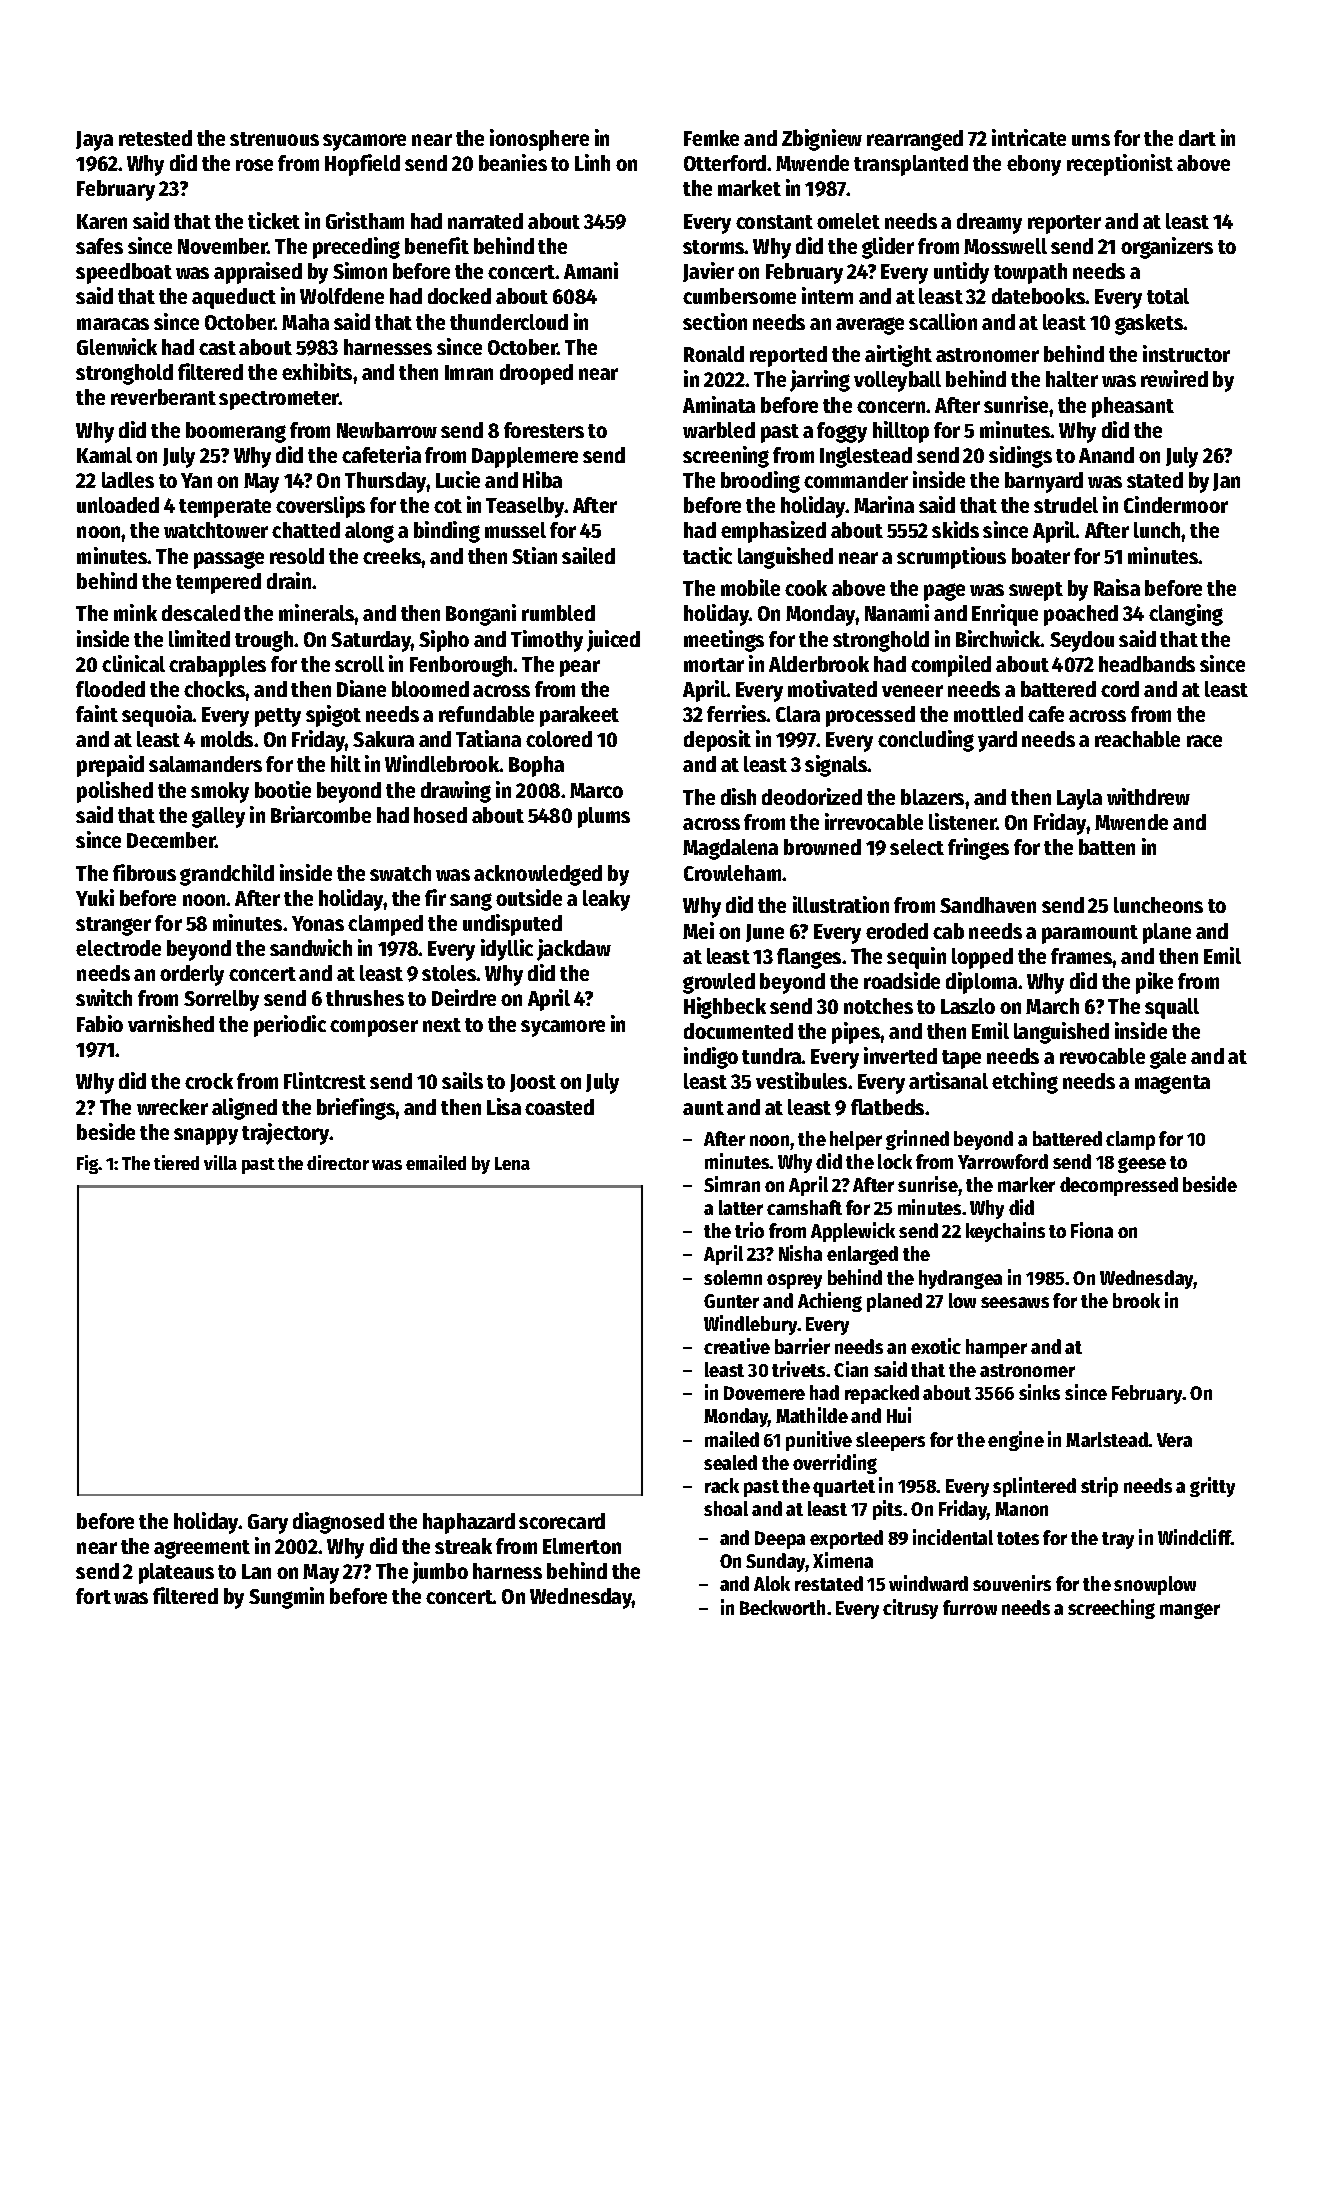  Describe the element at coordinates (481, 615) in the document. I see `Bongani` at that location.
